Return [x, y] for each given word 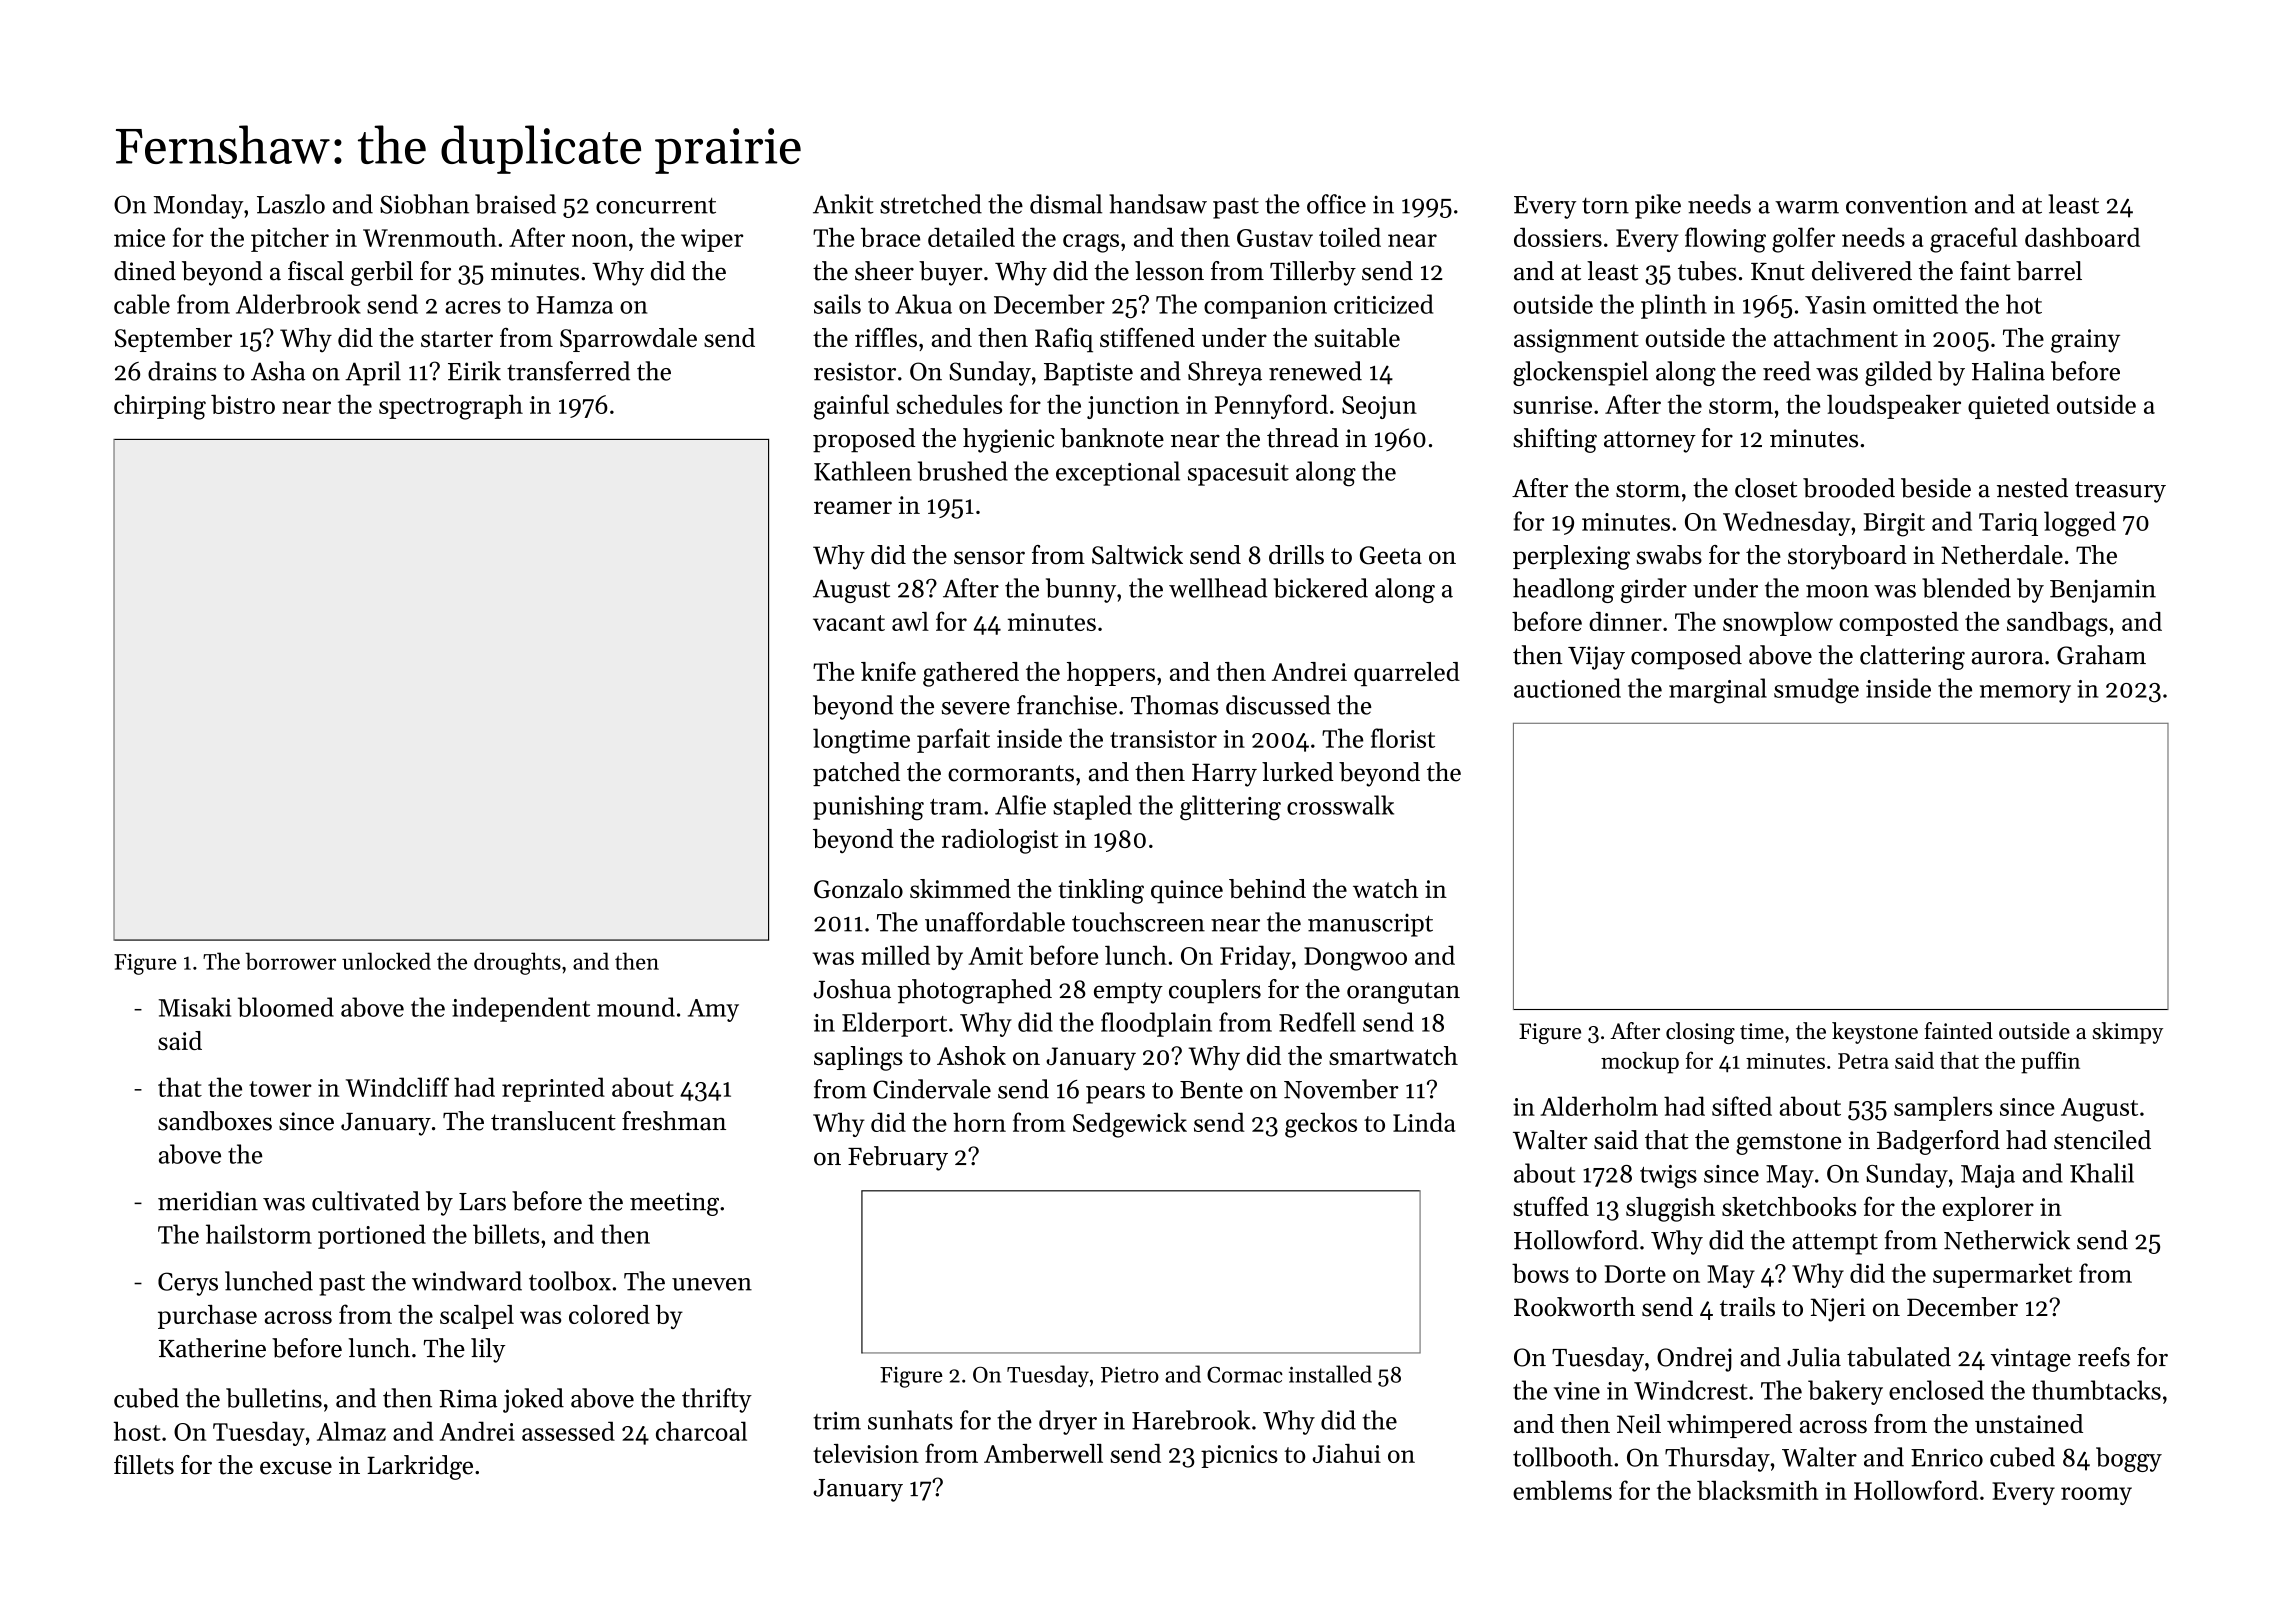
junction [1133, 407]
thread [1303, 438]
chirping [160, 407]
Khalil [2102, 1173]
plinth [1674, 306]
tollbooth [1563, 1457]
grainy [2085, 341]
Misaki [195, 1007]
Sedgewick [1130, 1125]
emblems [1562, 1490]
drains [182, 371]
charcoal [701, 1431]
